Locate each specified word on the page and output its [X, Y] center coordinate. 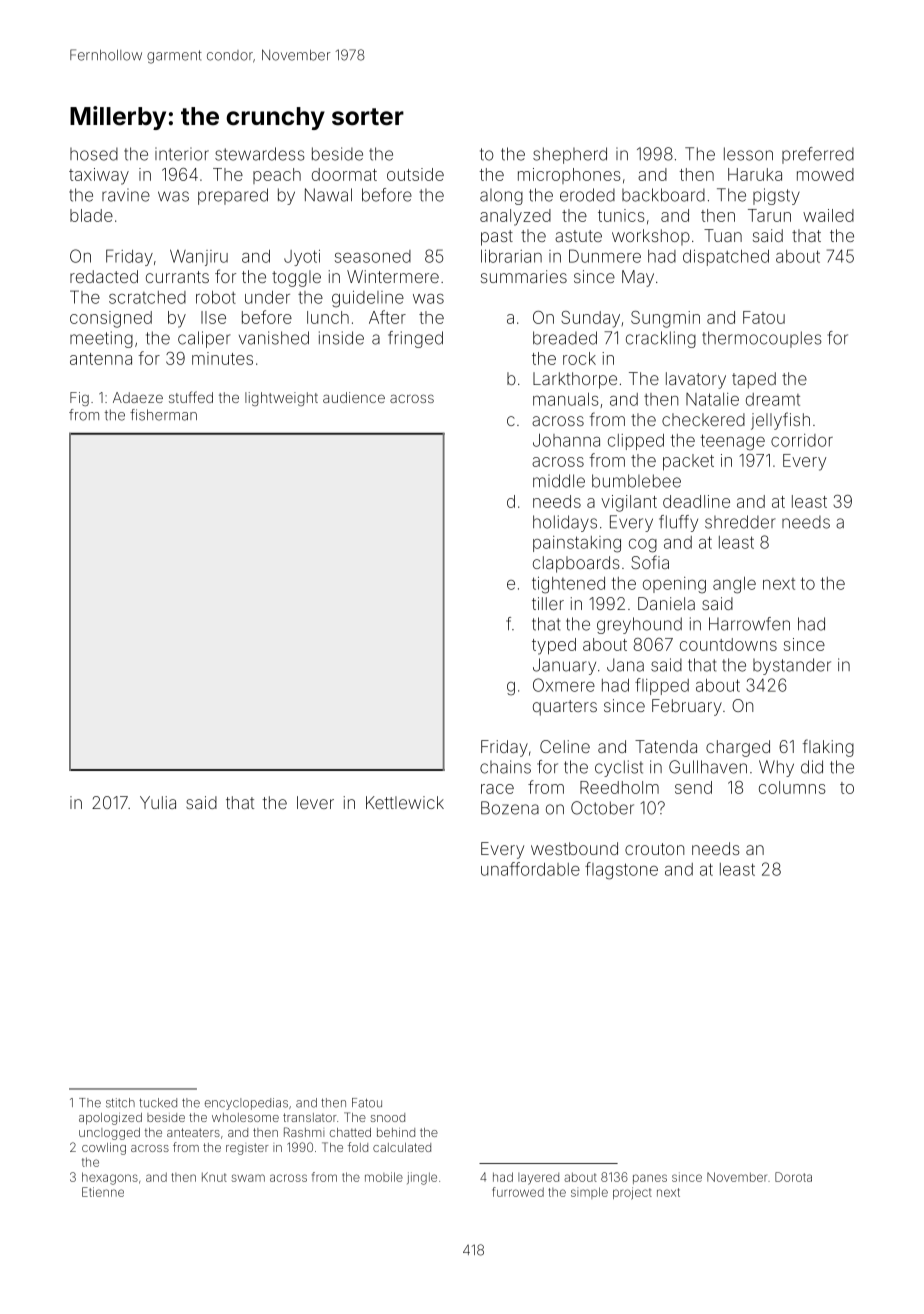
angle [734, 585]
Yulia [158, 802]
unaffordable [530, 869]
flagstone [621, 871]
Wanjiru [199, 257]
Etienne [103, 1192]
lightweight [281, 399]
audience [354, 397]
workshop [651, 237]
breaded [565, 338]
